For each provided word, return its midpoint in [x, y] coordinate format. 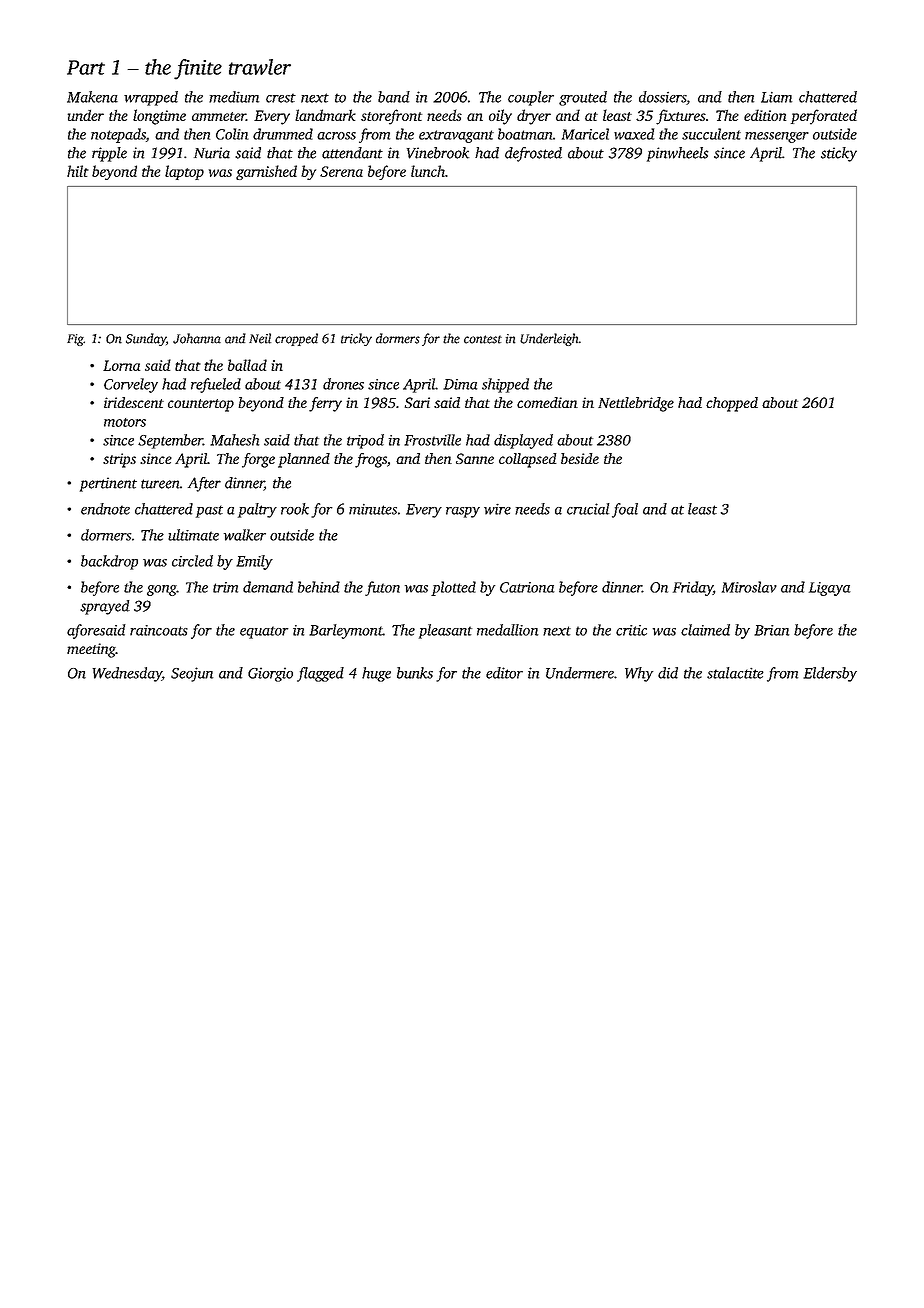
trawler [260, 67]
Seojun [192, 674]
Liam [776, 97]
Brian [771, 630]
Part [86, 67]
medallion [507, 630]
